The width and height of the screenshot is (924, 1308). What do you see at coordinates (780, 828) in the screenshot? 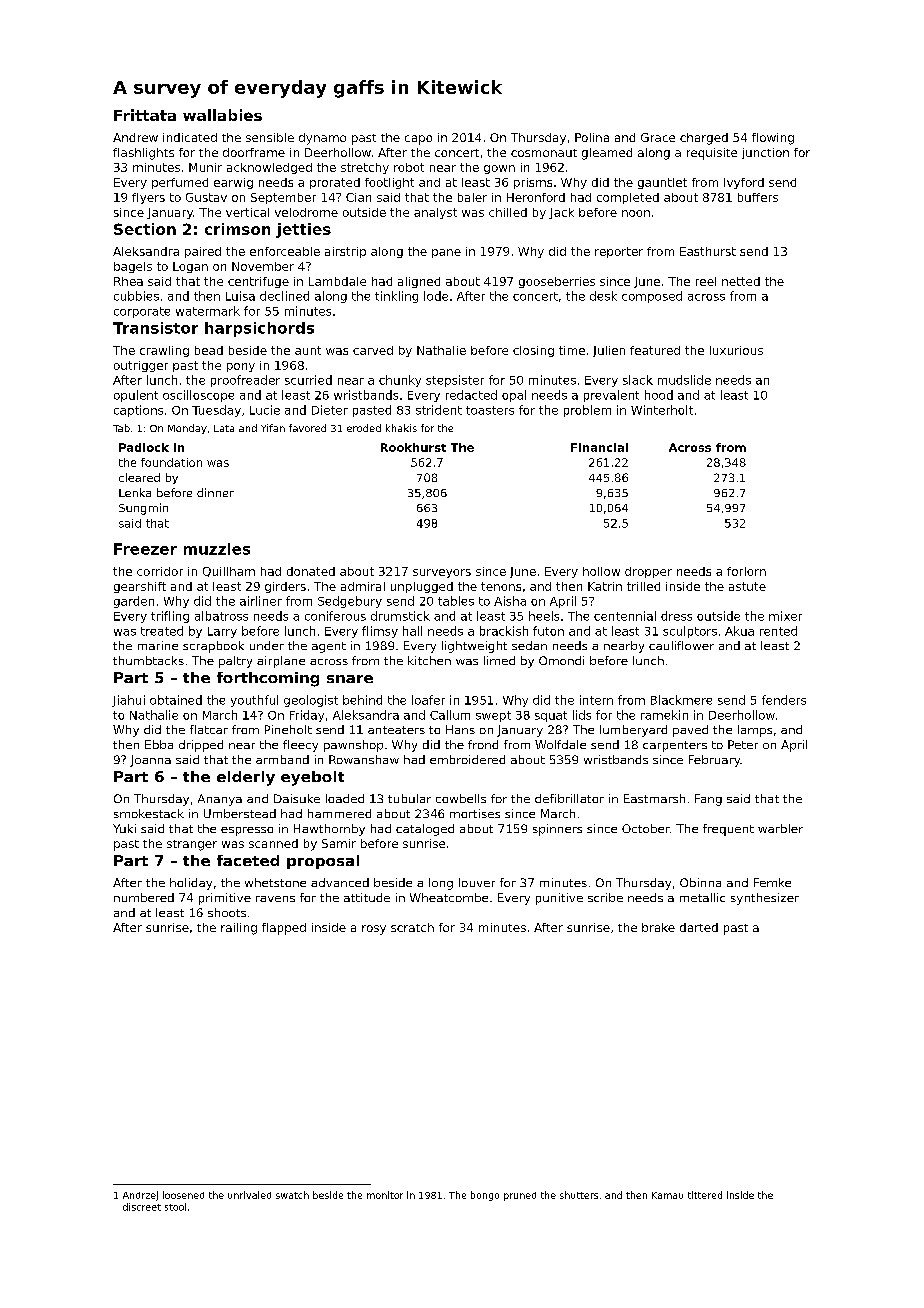
I see `warbler` at bounding box center [780, 828].
